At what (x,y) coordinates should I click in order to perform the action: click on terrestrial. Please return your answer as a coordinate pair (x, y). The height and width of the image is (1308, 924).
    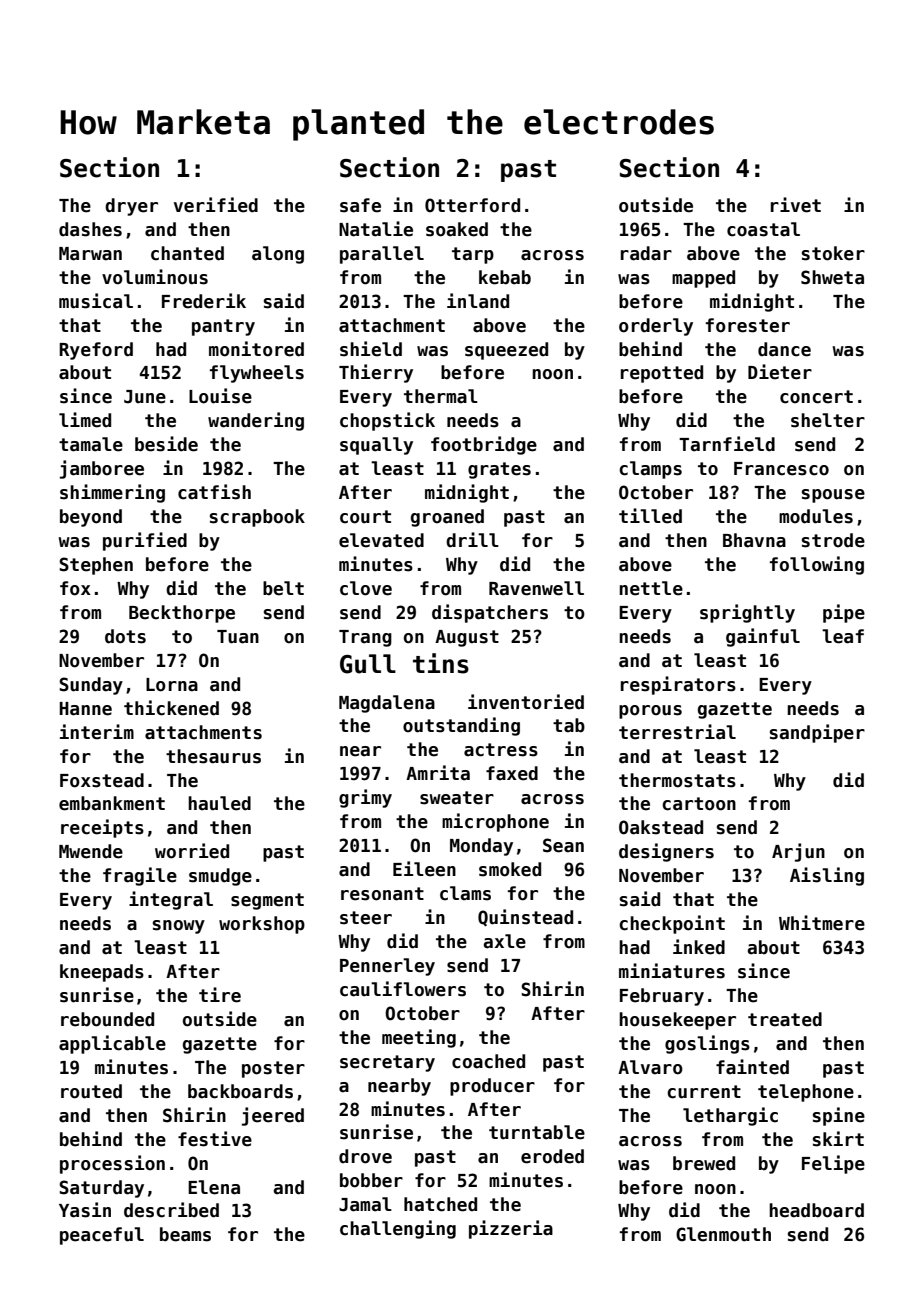
    Looking at the image, I should click on (677, 732).
